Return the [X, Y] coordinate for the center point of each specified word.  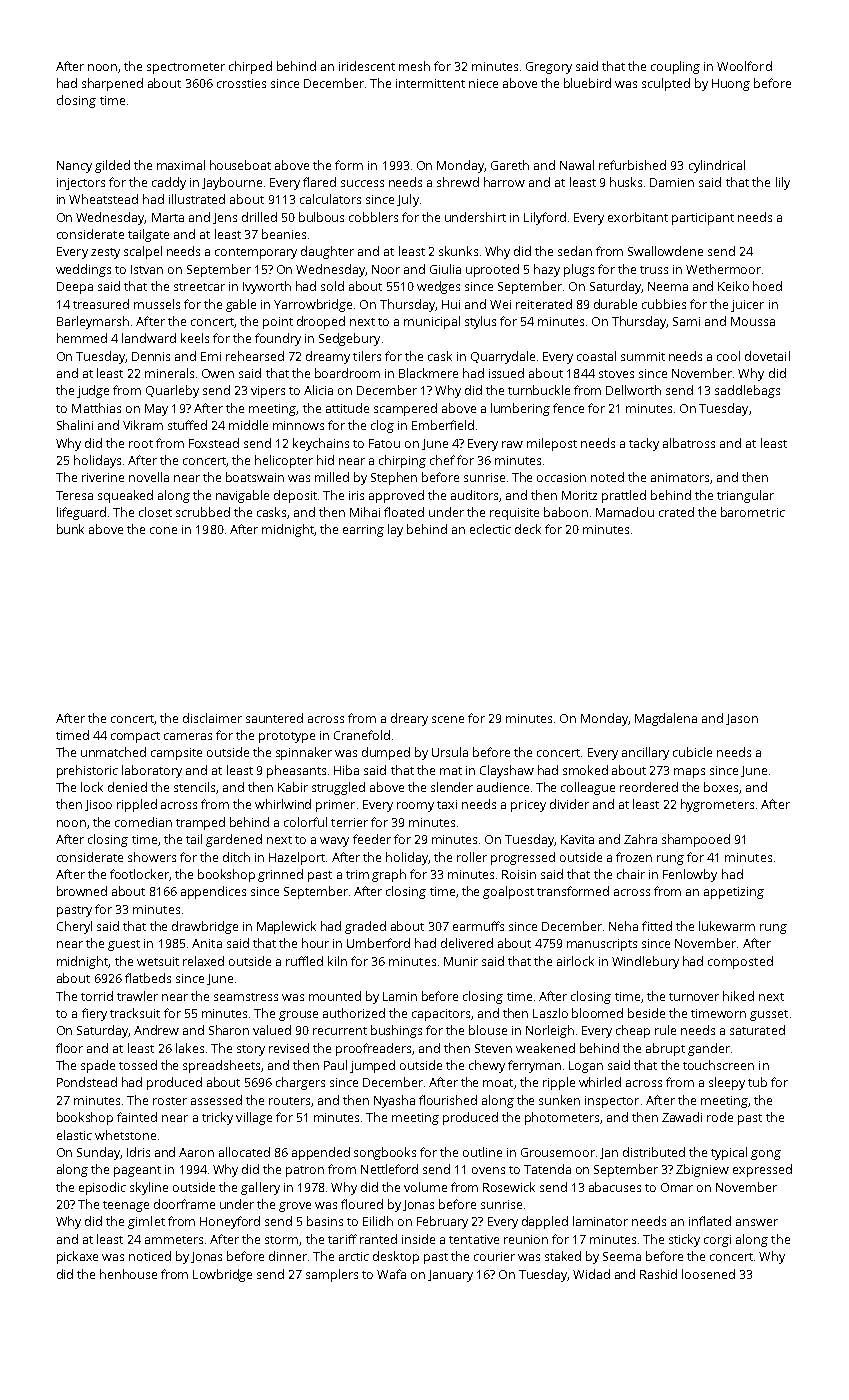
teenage [126, 1206]
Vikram [143, 425]
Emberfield [443, 425]
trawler [137, 996]
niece [483, 83]
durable [615, 304]
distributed [654, 1152]
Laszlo [550, 1013]
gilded [112, 166]
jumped [372, 1066]
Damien [672, 182]
